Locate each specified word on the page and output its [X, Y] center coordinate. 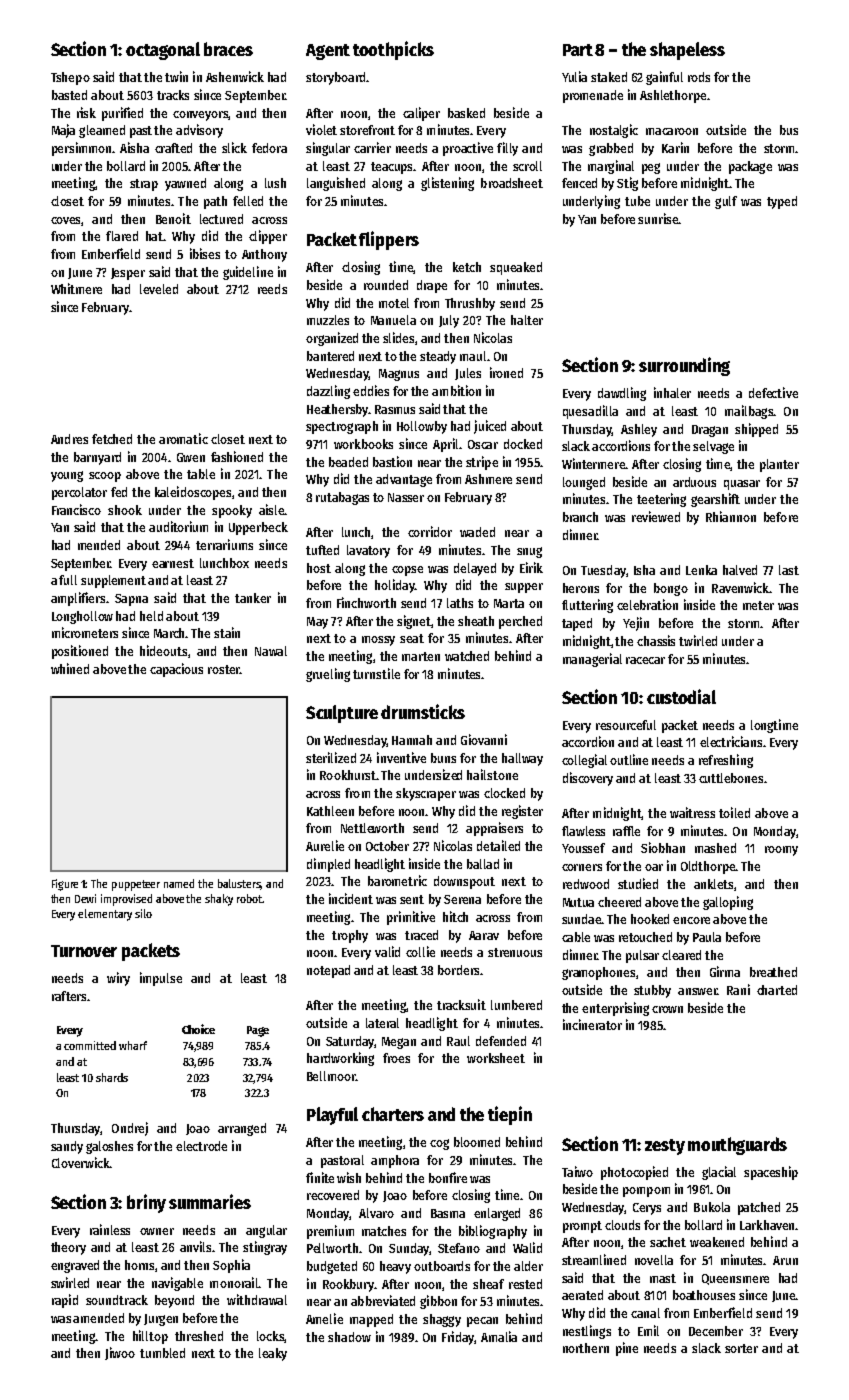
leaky [273, 1354]
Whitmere [76, 288]
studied [638, 883]
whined [70, 668]
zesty [665, 1147]
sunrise [658, 218]
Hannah [412, 740]
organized [332, 339]
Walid [527, 1247]
